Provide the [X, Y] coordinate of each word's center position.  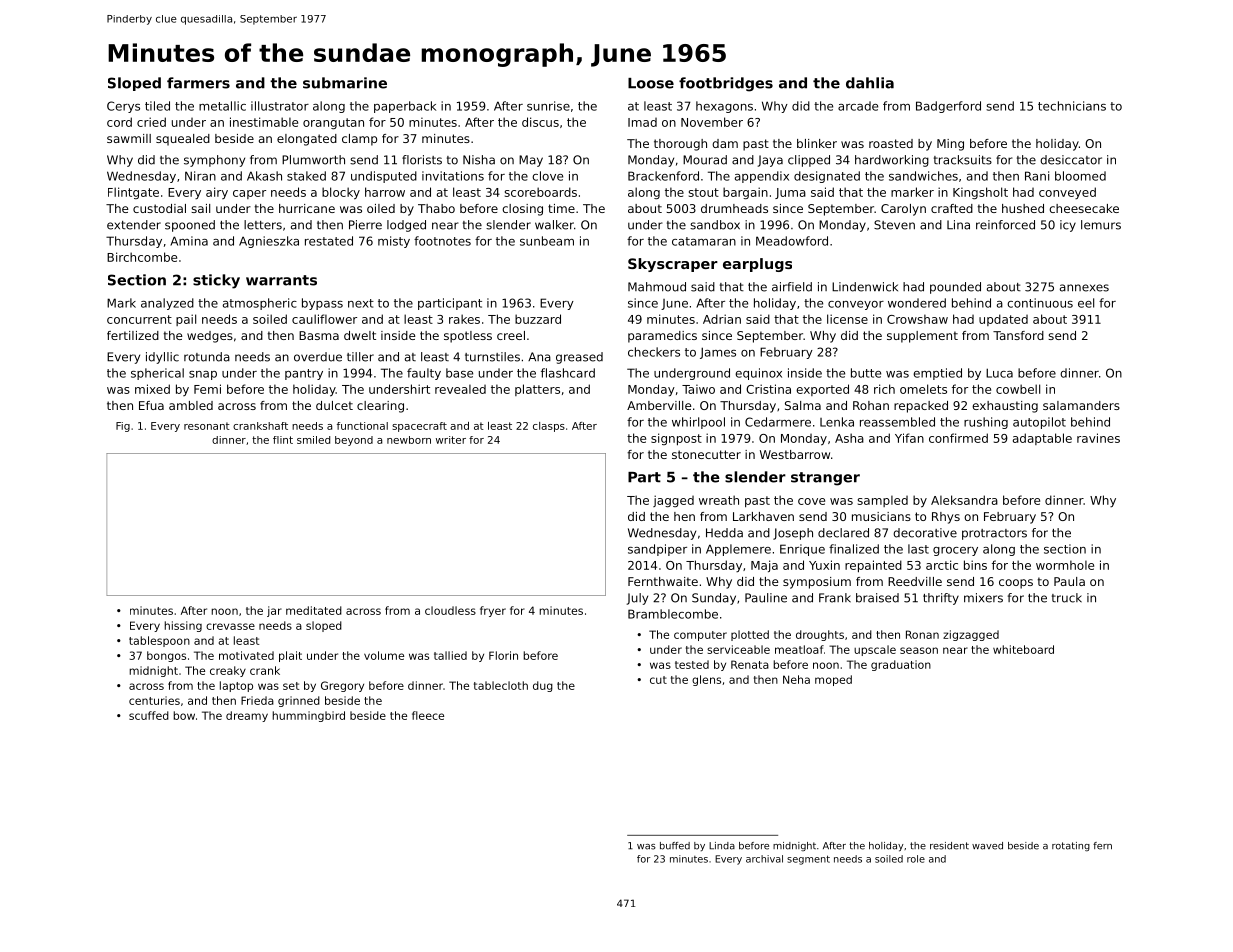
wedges [210, 337]
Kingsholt [980, 193]
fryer [493, 611]
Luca [999, 373]
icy [1068, 226]
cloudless [450, 610]
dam [725, 143]
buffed [675, 846]
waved [987, 846]
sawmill [129, 138]
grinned [299, 701]
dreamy [247, 716]
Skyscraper [673, 265]
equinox [758, 374]
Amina [189, 241]
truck [1067, 598]
